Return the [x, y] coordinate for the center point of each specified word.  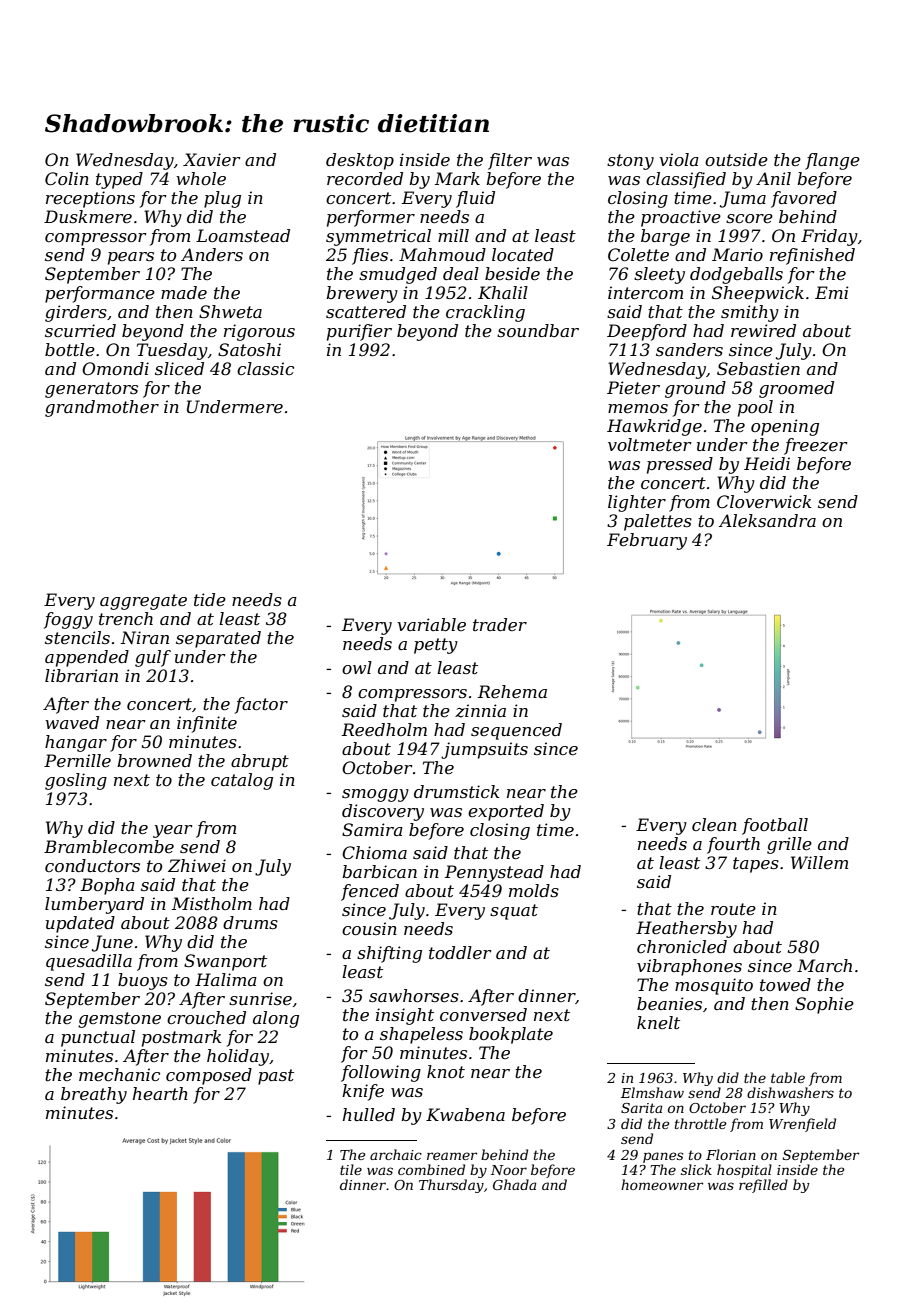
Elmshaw [652, 1092]
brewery [362, 294]
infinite [207, 724]
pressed [680, 465]
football [775, 826]
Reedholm [384, 729]
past [276, 1077]
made [184, 292]
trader [500, 624]
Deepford [647, 332]
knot [446, 1071]
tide [210, 599]
